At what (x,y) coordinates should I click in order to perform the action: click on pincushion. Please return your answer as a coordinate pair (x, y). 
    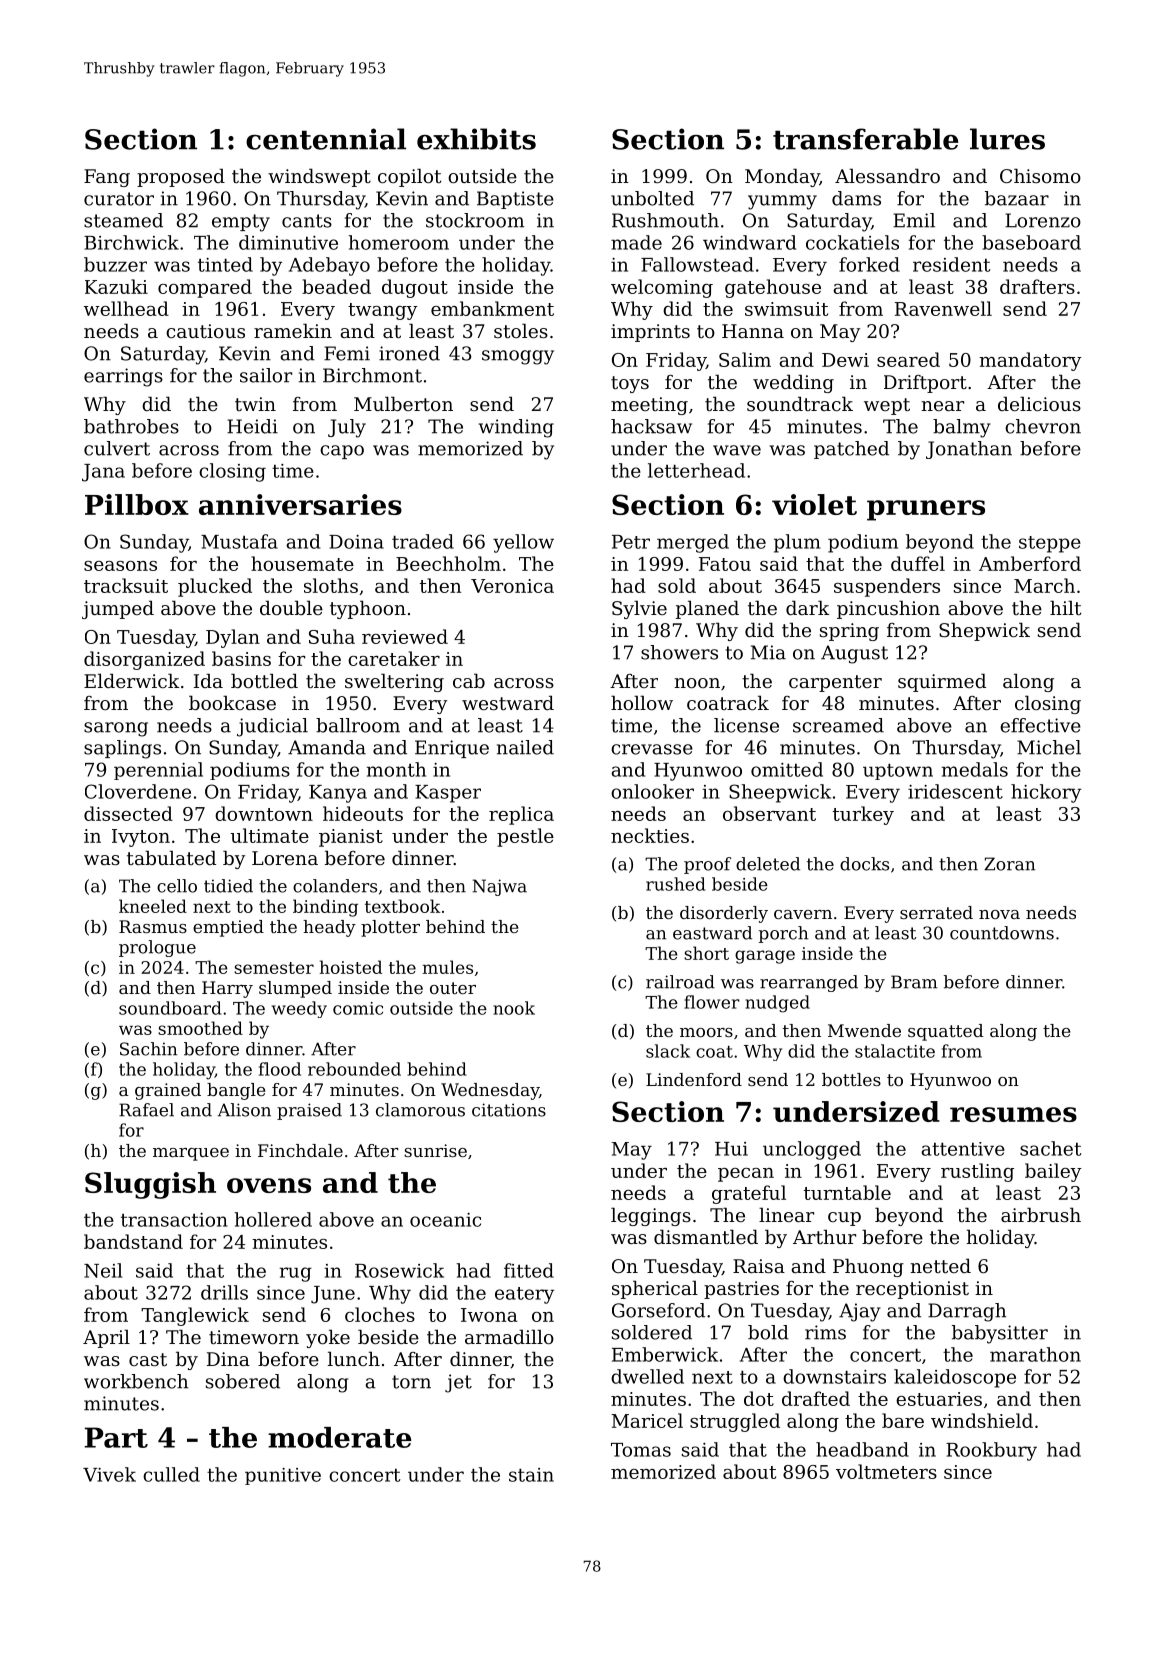
    Looking at the image, I should click on (888, 609).
